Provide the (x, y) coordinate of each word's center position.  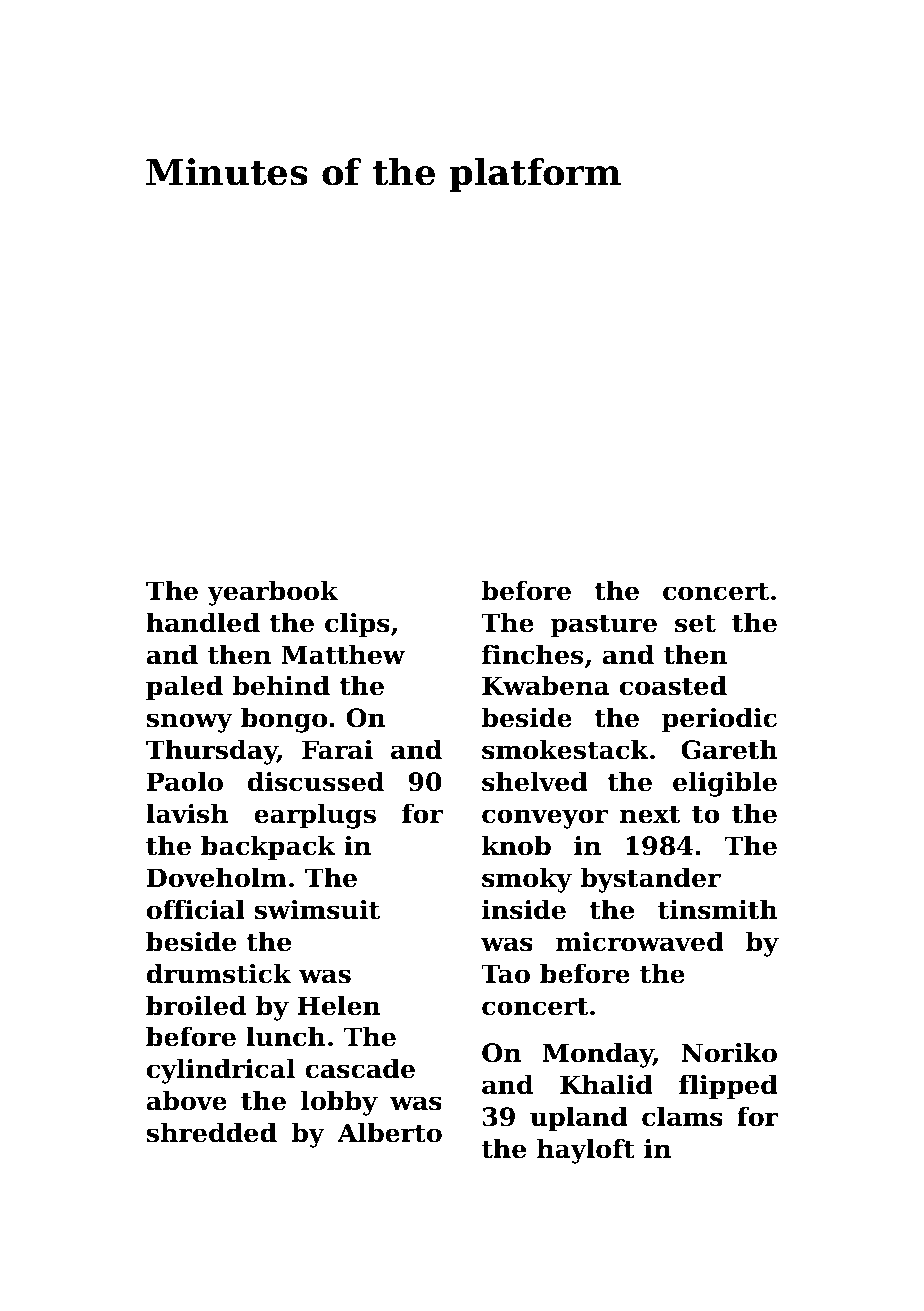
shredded (212, 1132)
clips (357, 625)
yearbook (272, 593)
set (695, 624)
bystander (651, 880)
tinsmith (718, 909)
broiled (196, 1005)
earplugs (315, 816)
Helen (339, 1005)
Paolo (185, 781)
